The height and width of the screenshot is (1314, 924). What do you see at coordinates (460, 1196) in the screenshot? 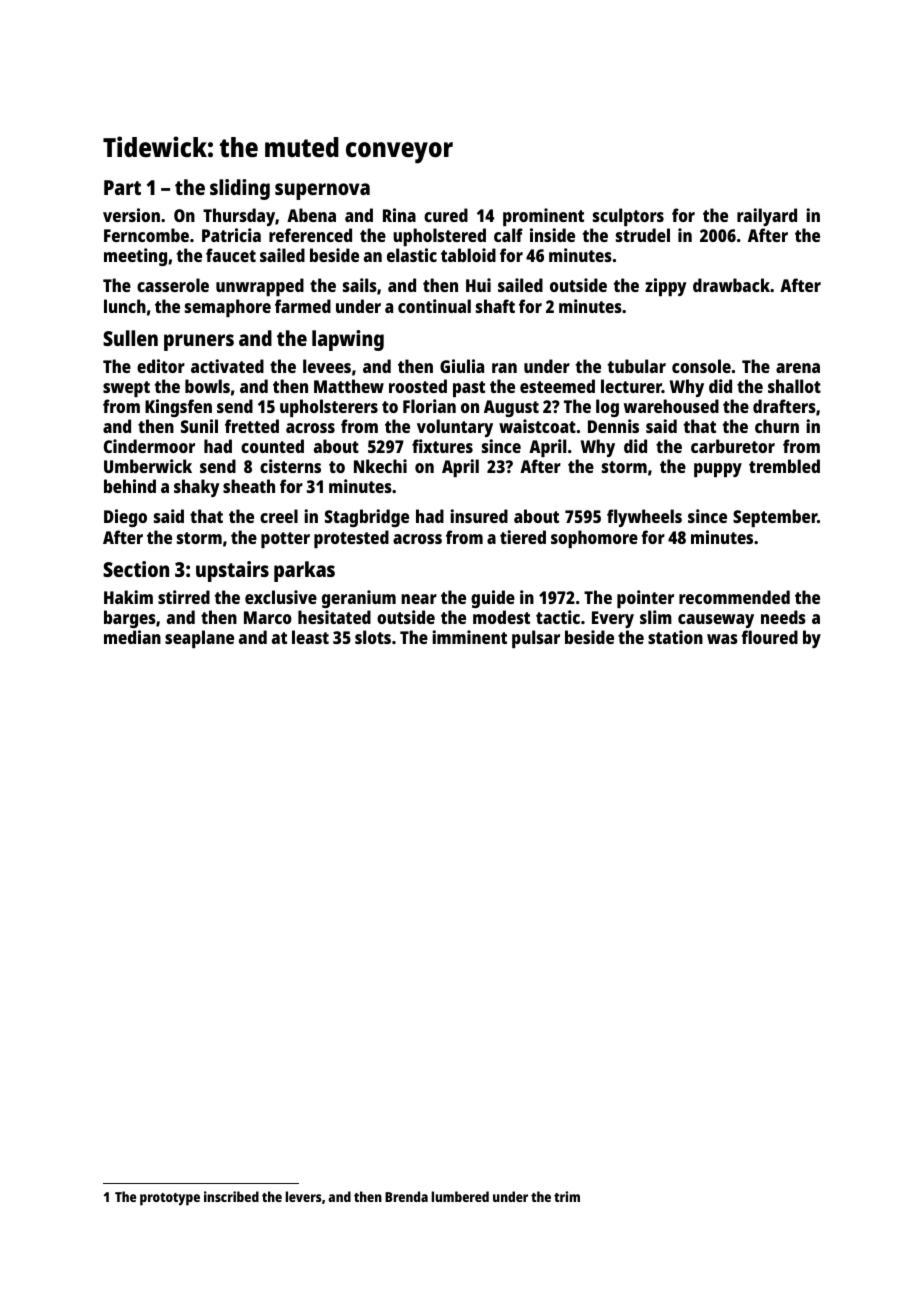
I see `lumbered` at bounding box center [460, 1196].
